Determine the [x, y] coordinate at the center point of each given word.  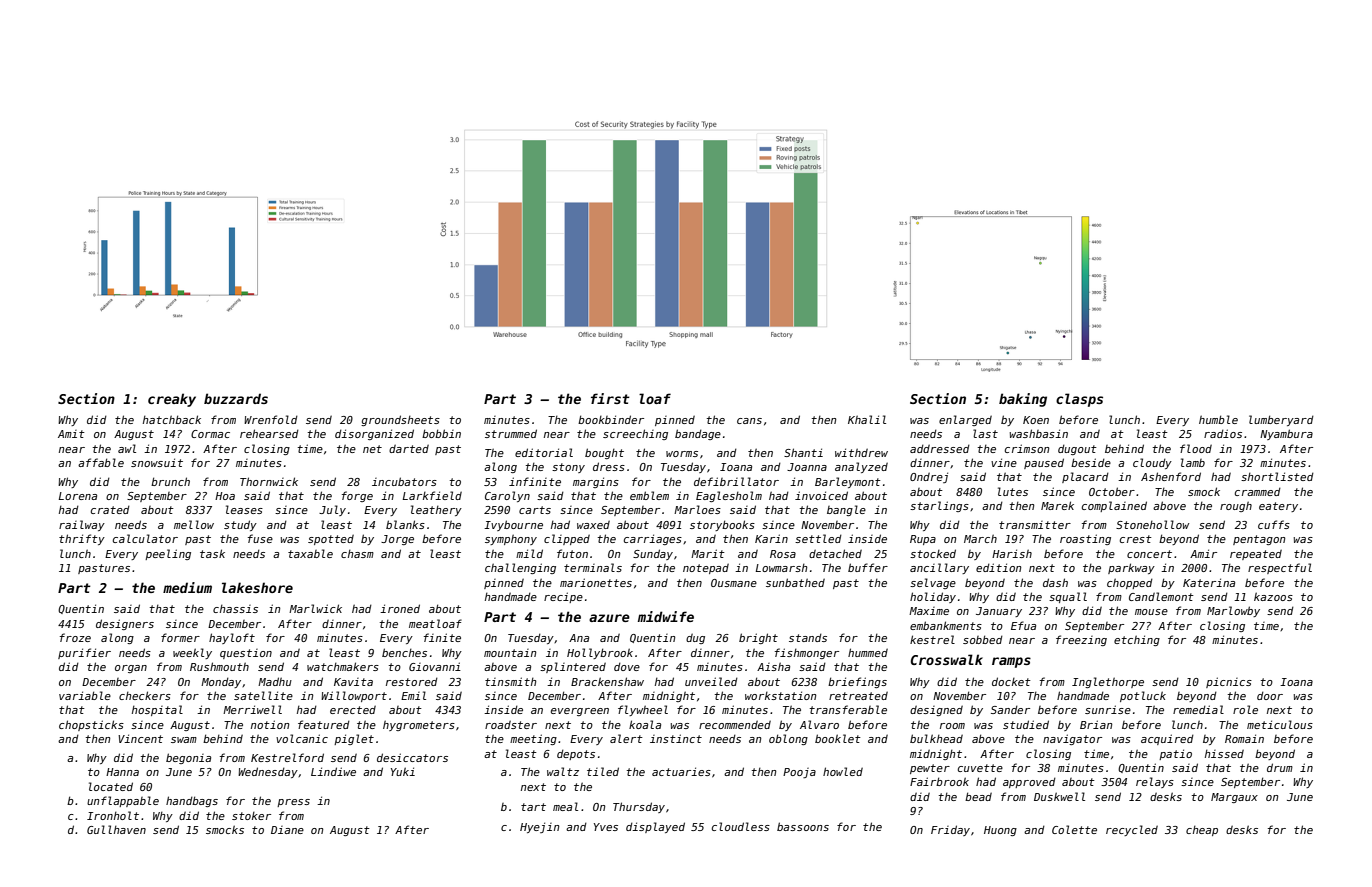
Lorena [78, 496]
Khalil [867, 419]
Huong [1000, 831]
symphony [511, 539]
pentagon [1259, 540]
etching [1137, 640]
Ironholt [113, 815]
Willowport [354, 696]
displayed [655, 827]
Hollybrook [600, 653]
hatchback [172, 419]
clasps [1079, 400]
